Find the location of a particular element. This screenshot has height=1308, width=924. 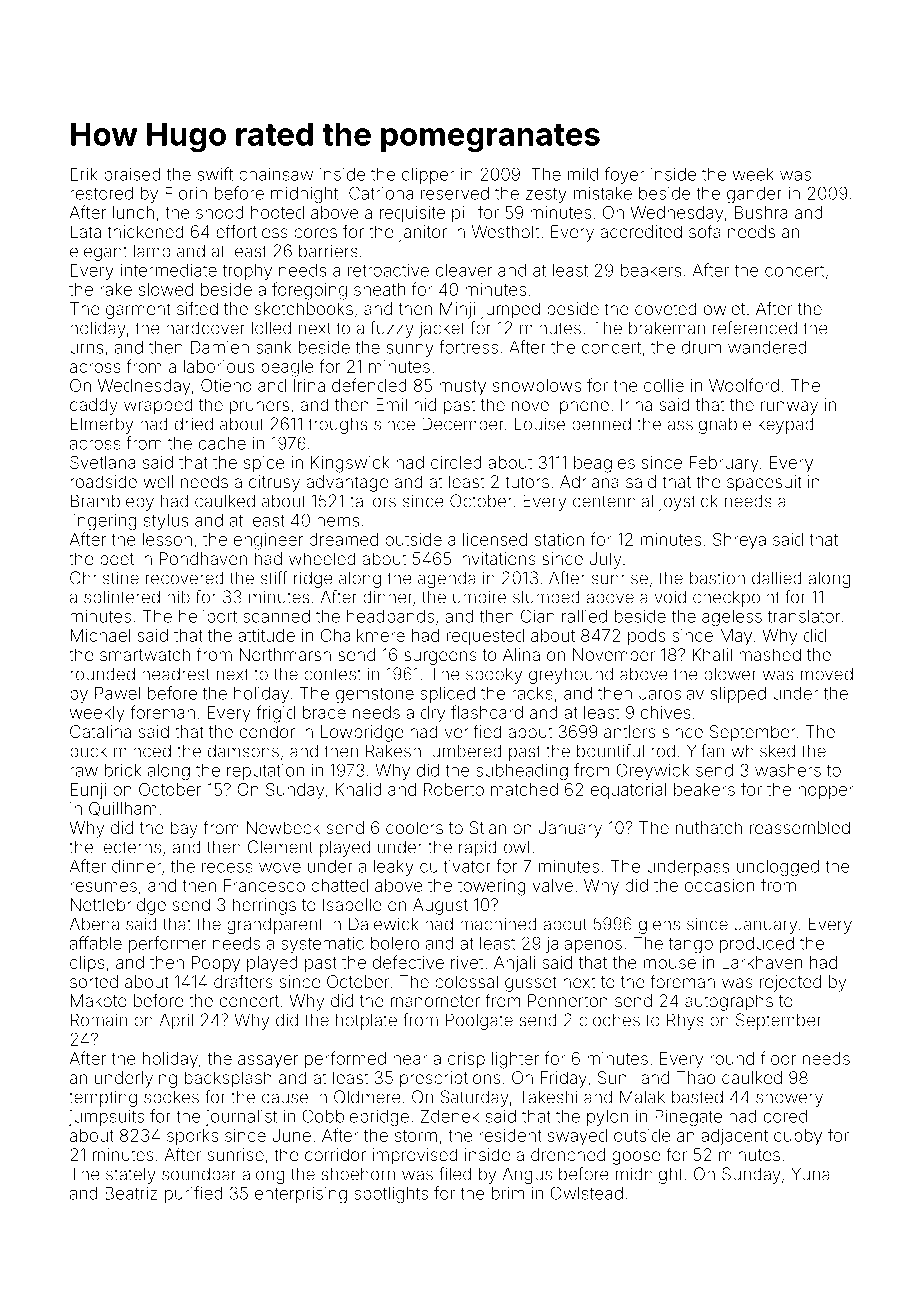

moved is located at coordinates (827, 674).
